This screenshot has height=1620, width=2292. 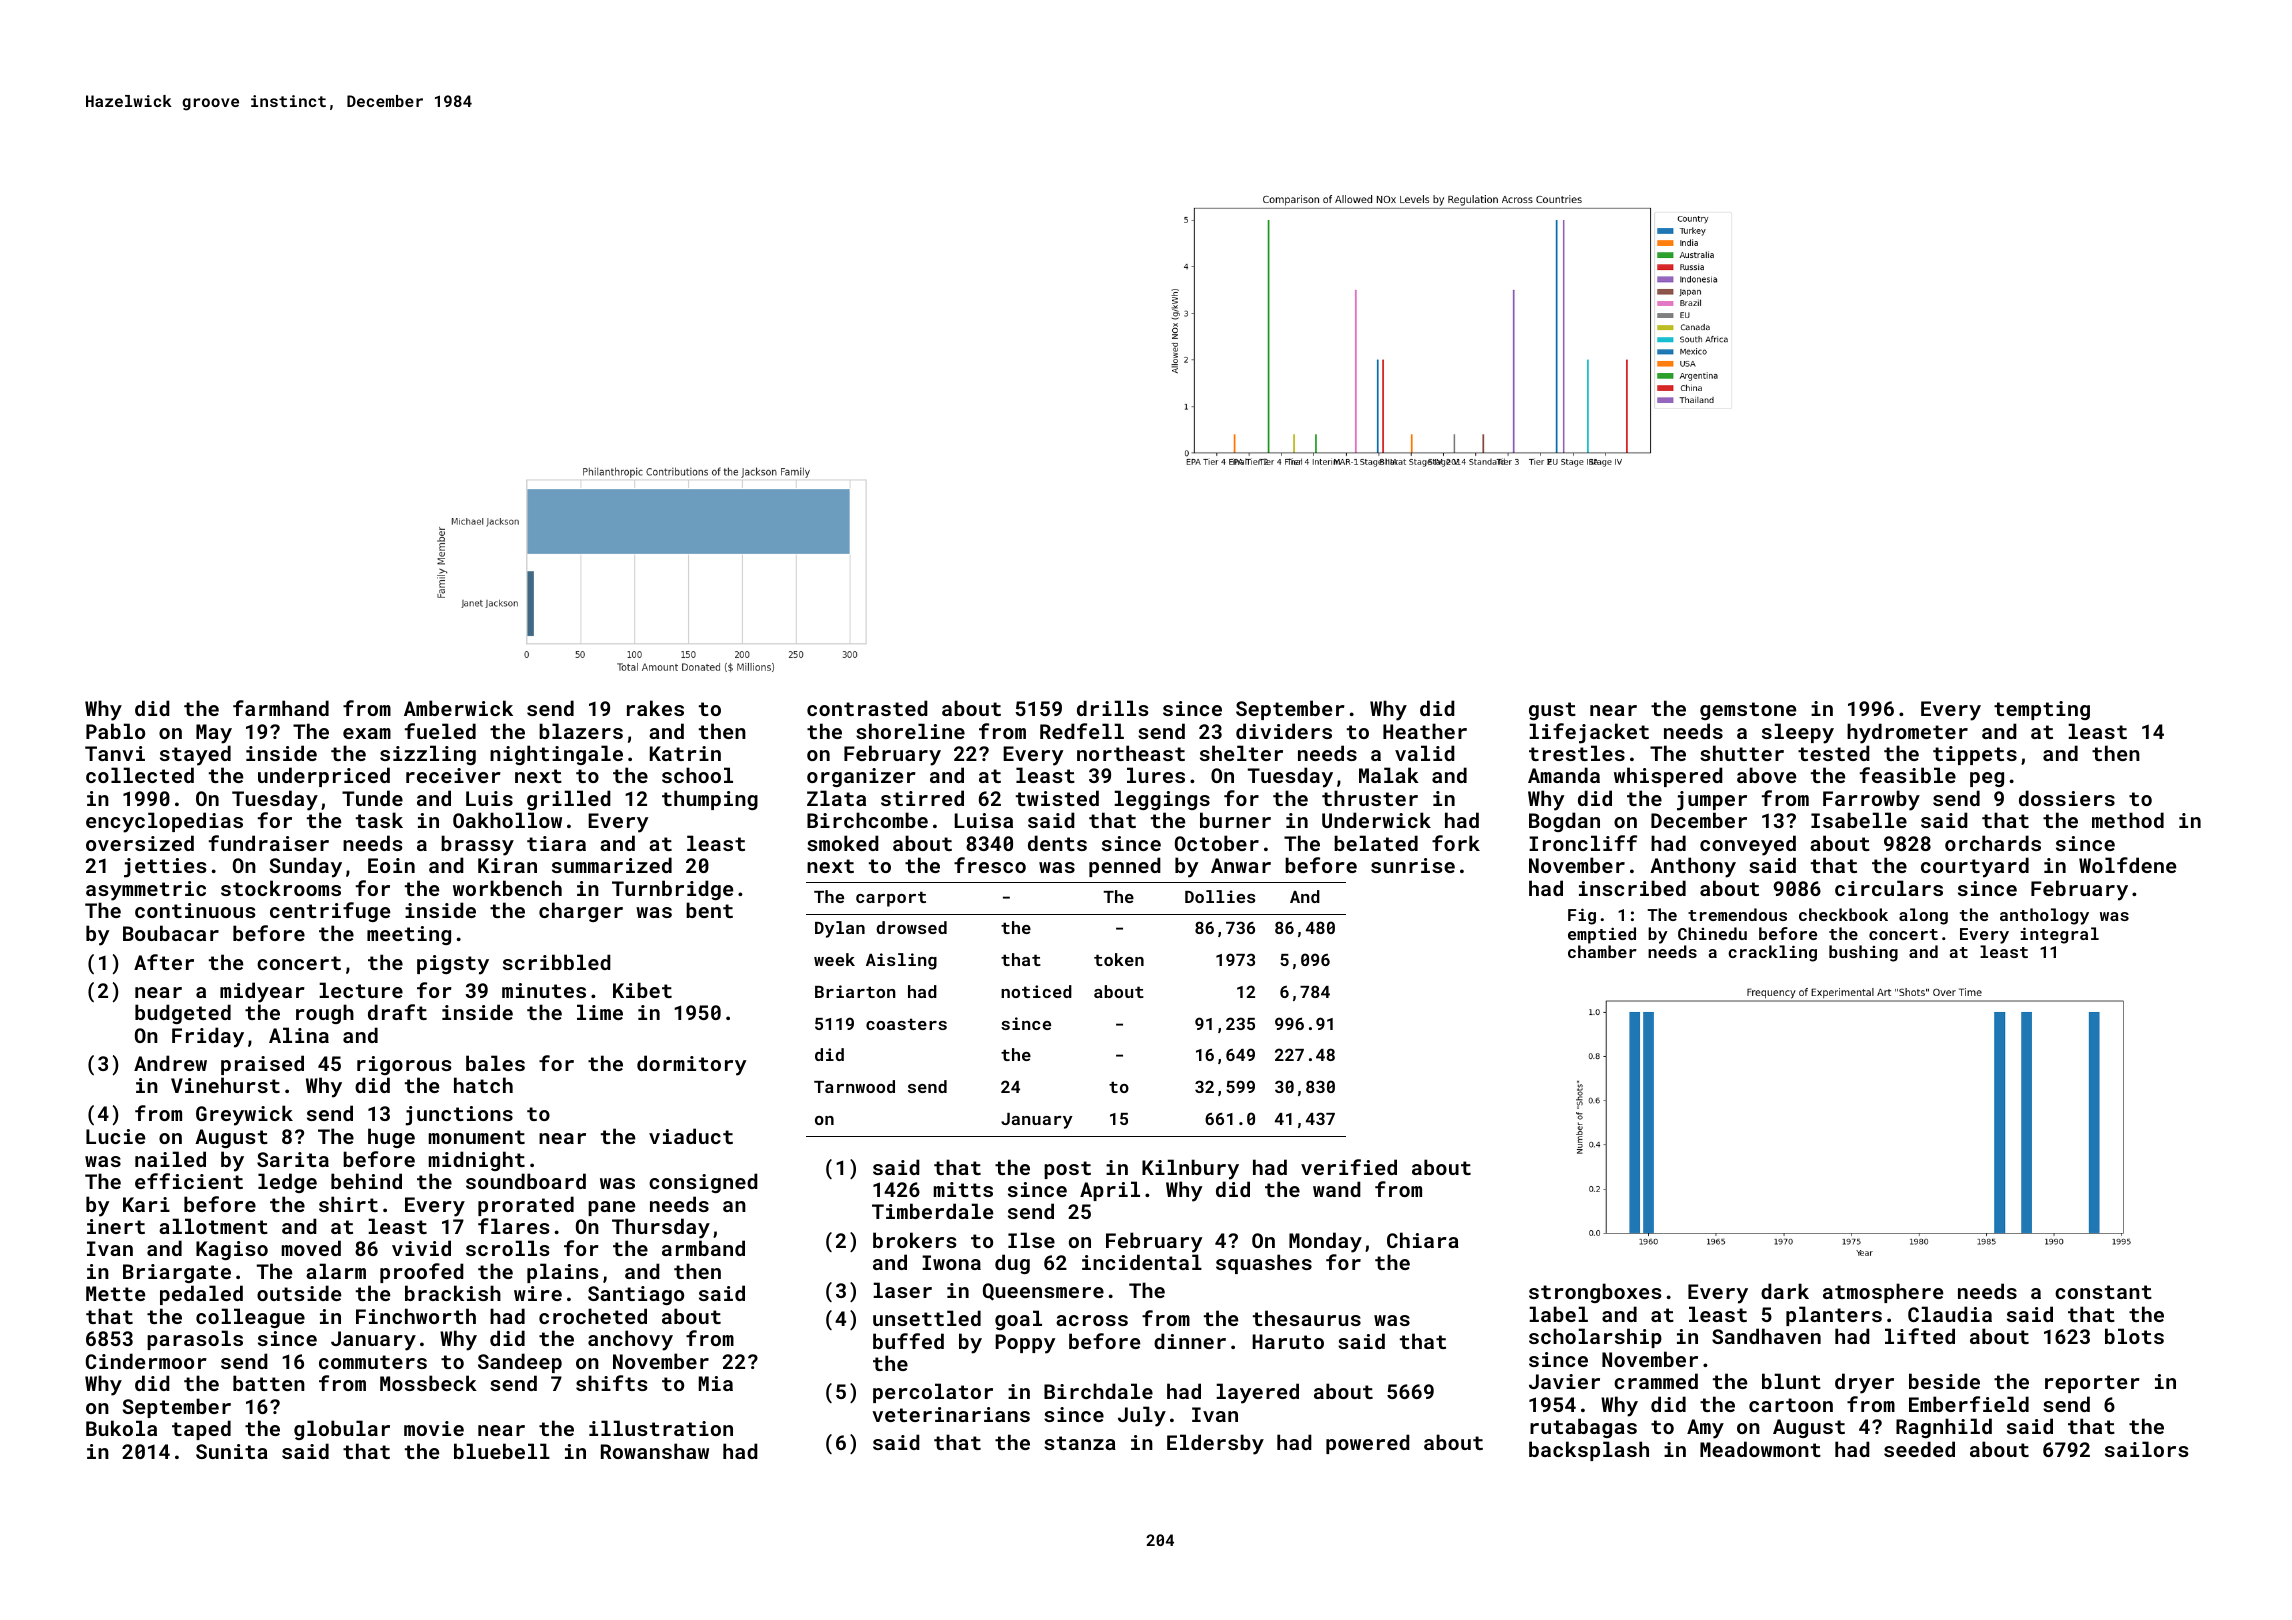 I want to click on tippets, so click(x=1975, y=755).
